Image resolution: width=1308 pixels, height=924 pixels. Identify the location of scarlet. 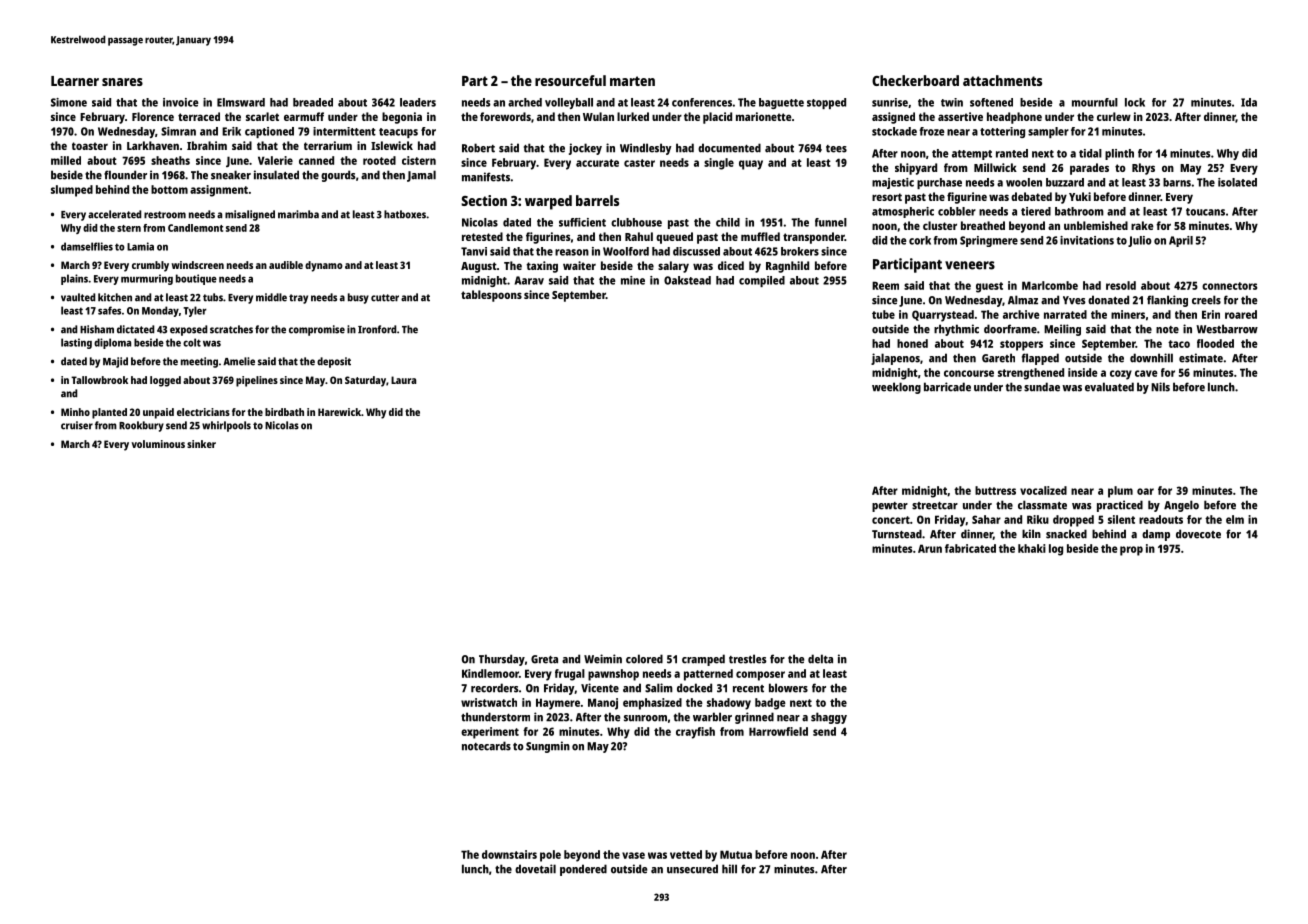
(262, 116).
